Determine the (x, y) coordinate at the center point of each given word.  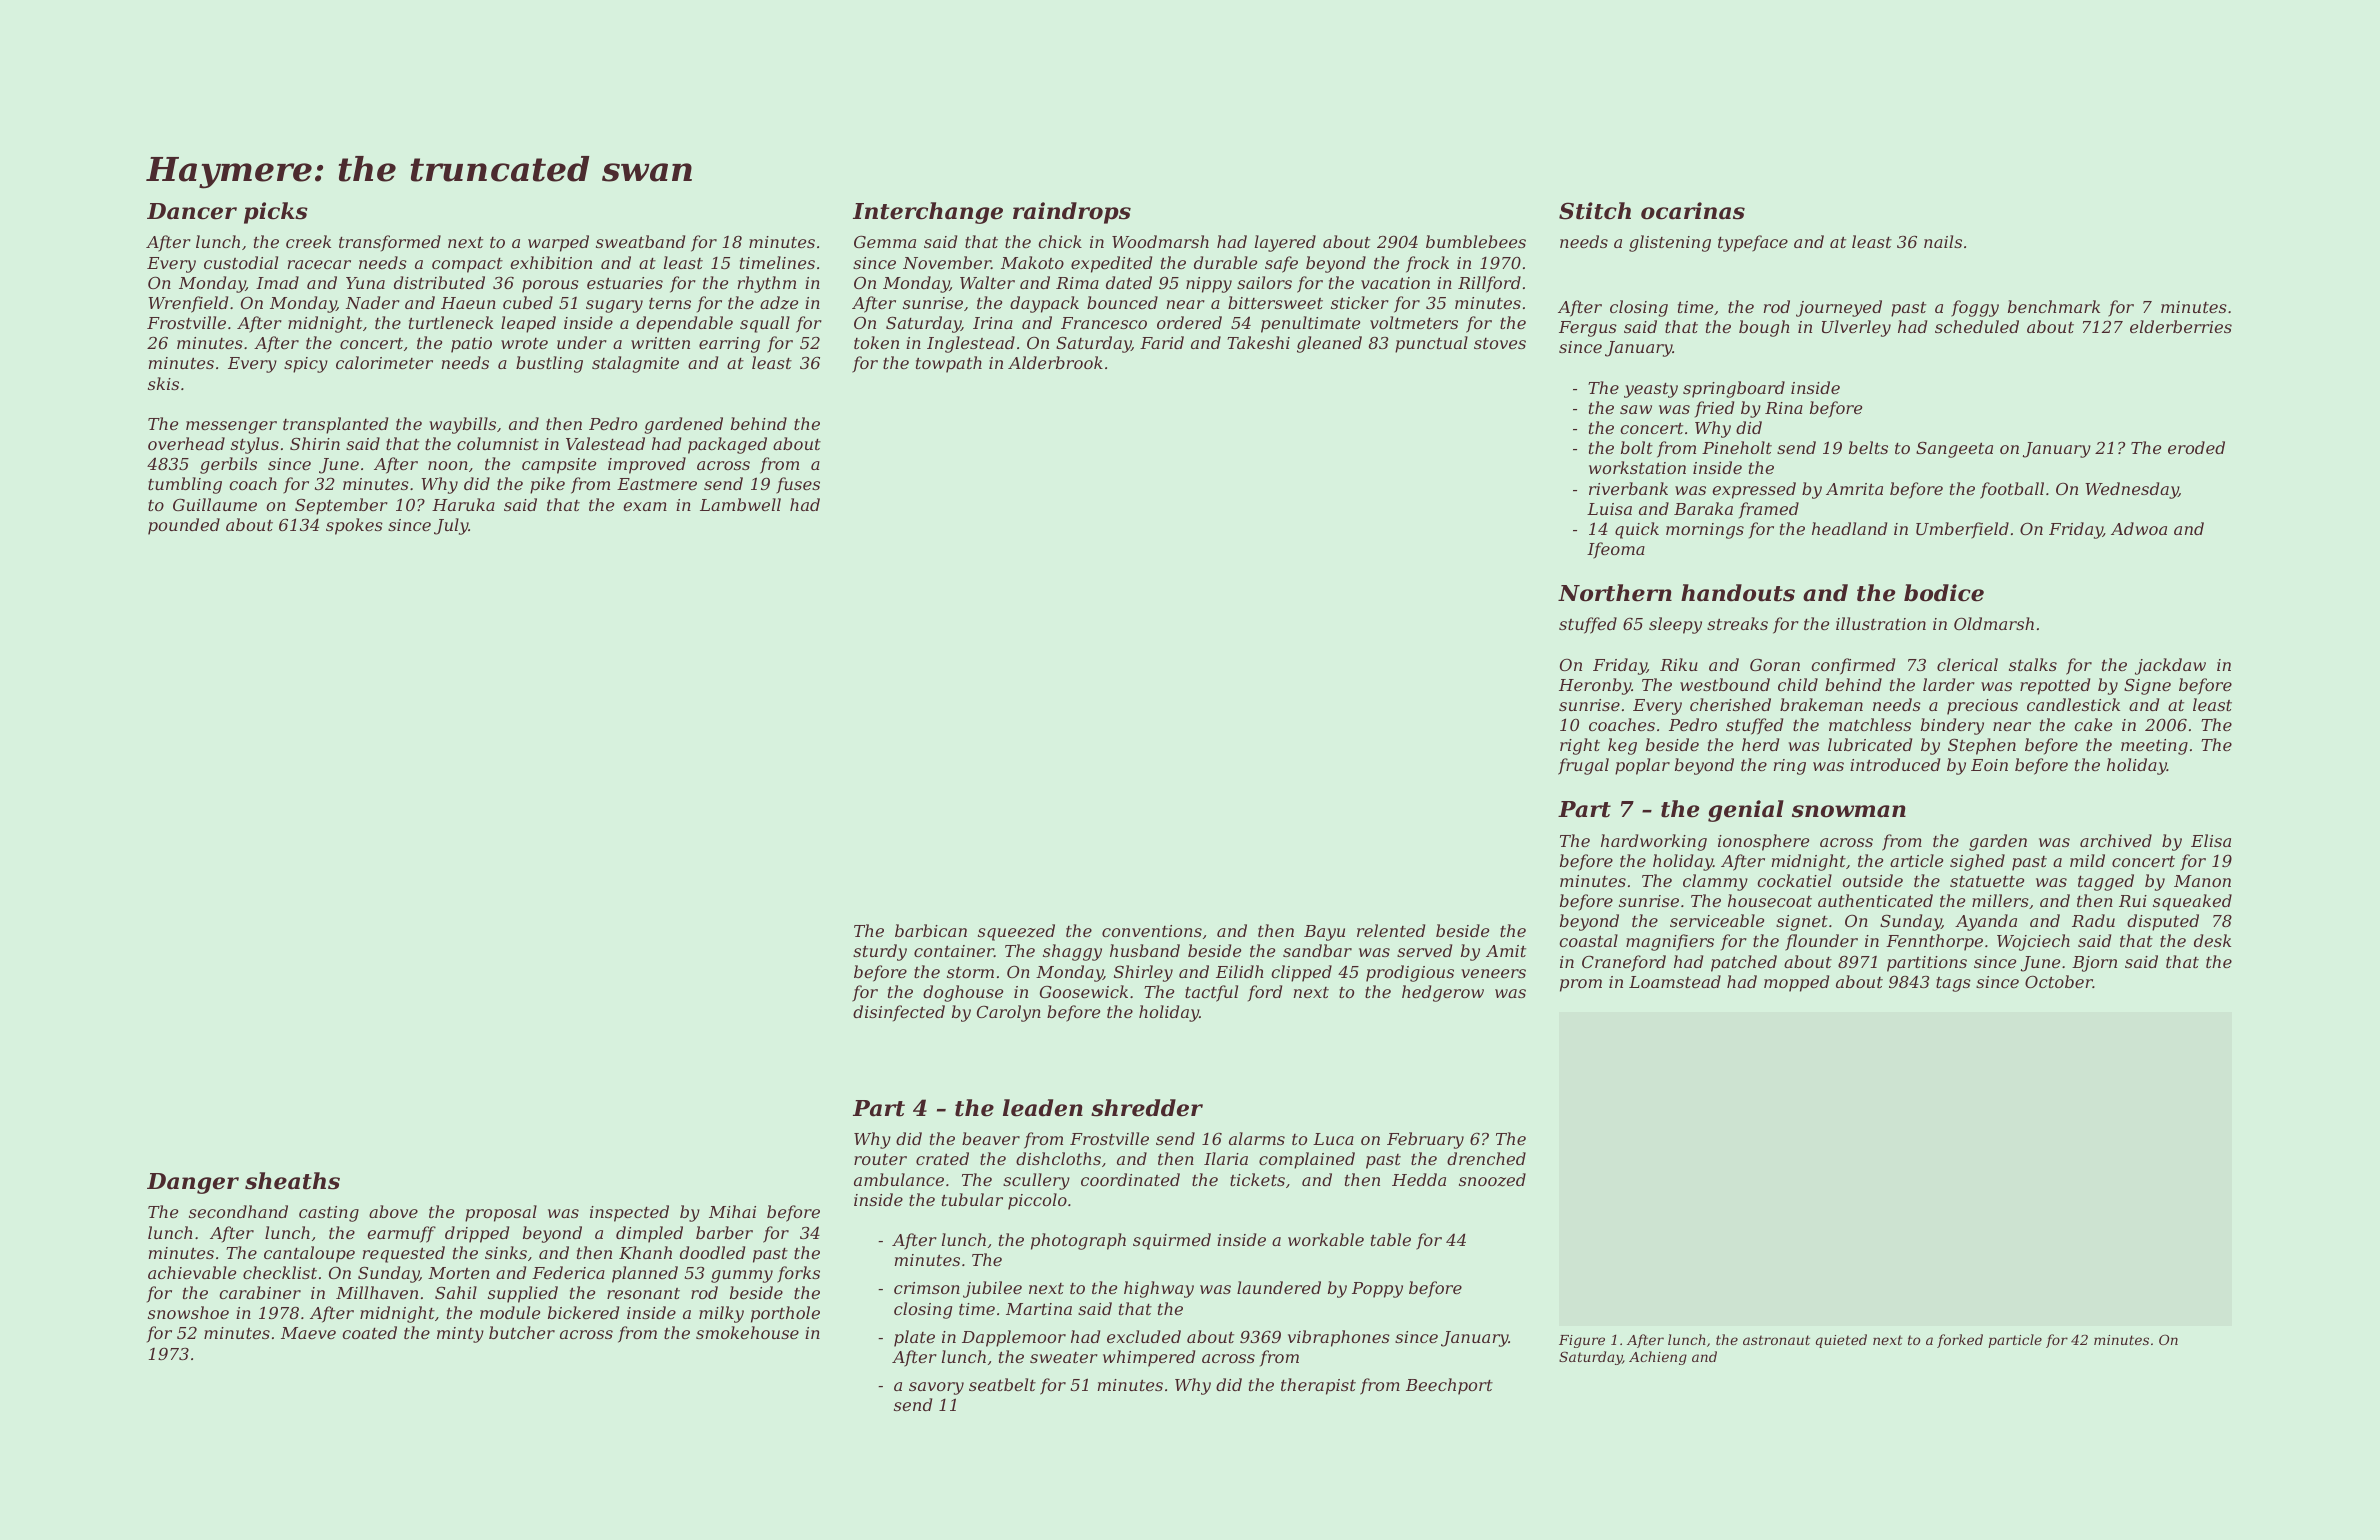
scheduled (1977, 326)
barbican (931, 930)
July (451, 526)
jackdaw (2170, 666)
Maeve (308, 1333)
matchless (1870, 724)
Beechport (1449, 1386)
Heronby (1595, 686)
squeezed (1016, 932)
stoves (1500, 343)
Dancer (192, 211)
